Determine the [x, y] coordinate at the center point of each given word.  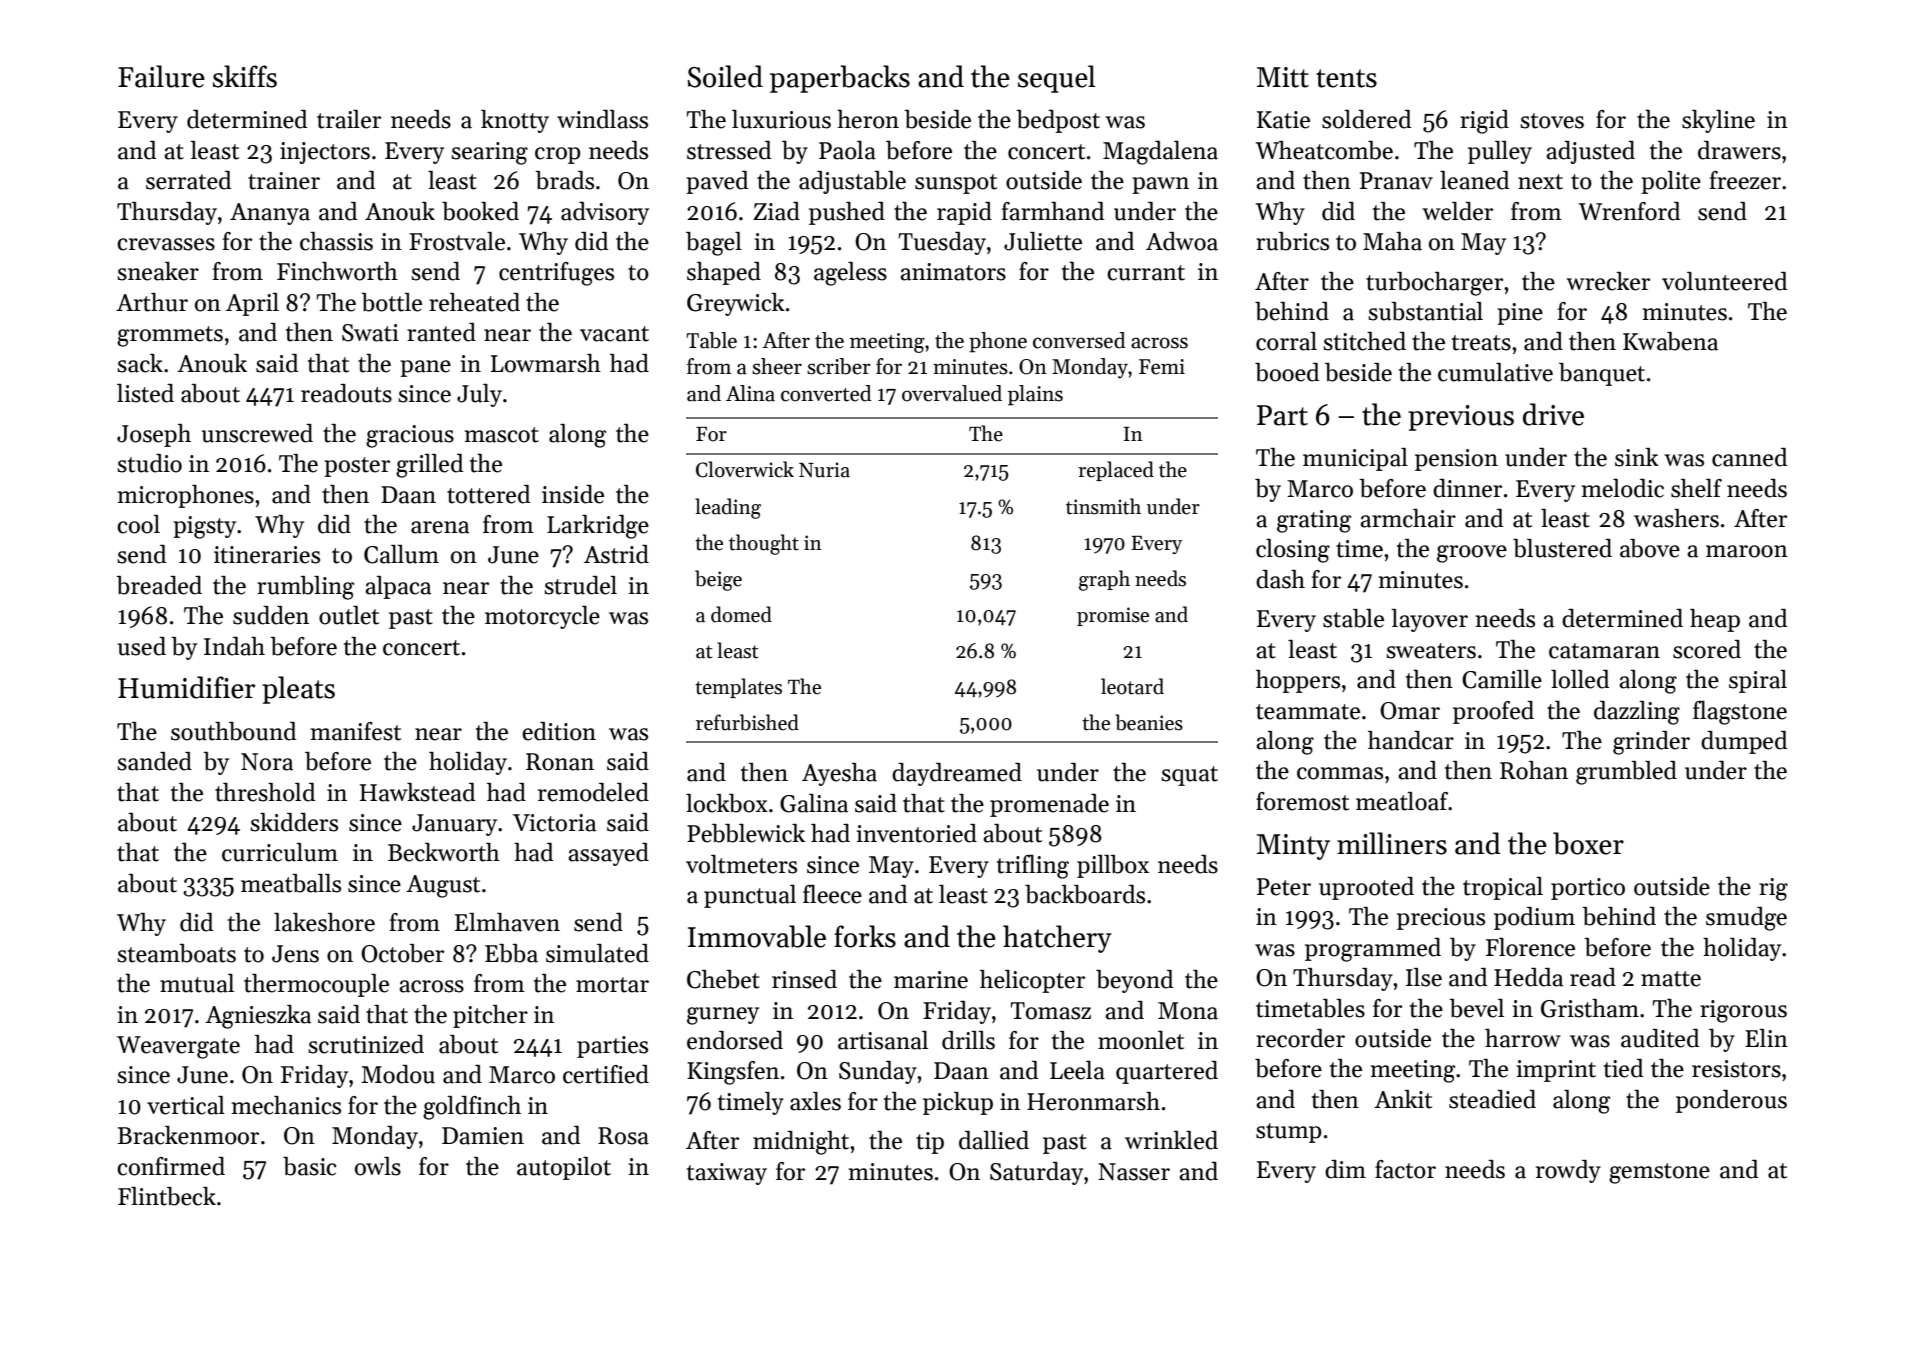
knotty [515, 121]
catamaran [1604, 651]
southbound [233, 731]
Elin [1766, 1038]
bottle [391, 302]
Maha [1392, 241]
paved [717, 182]
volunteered [1724, 281]
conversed [1079, 340]
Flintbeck [167, 1196]
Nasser [1134, 1172]
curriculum [280, 852]
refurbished [747, 722]
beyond [1134, 981]
